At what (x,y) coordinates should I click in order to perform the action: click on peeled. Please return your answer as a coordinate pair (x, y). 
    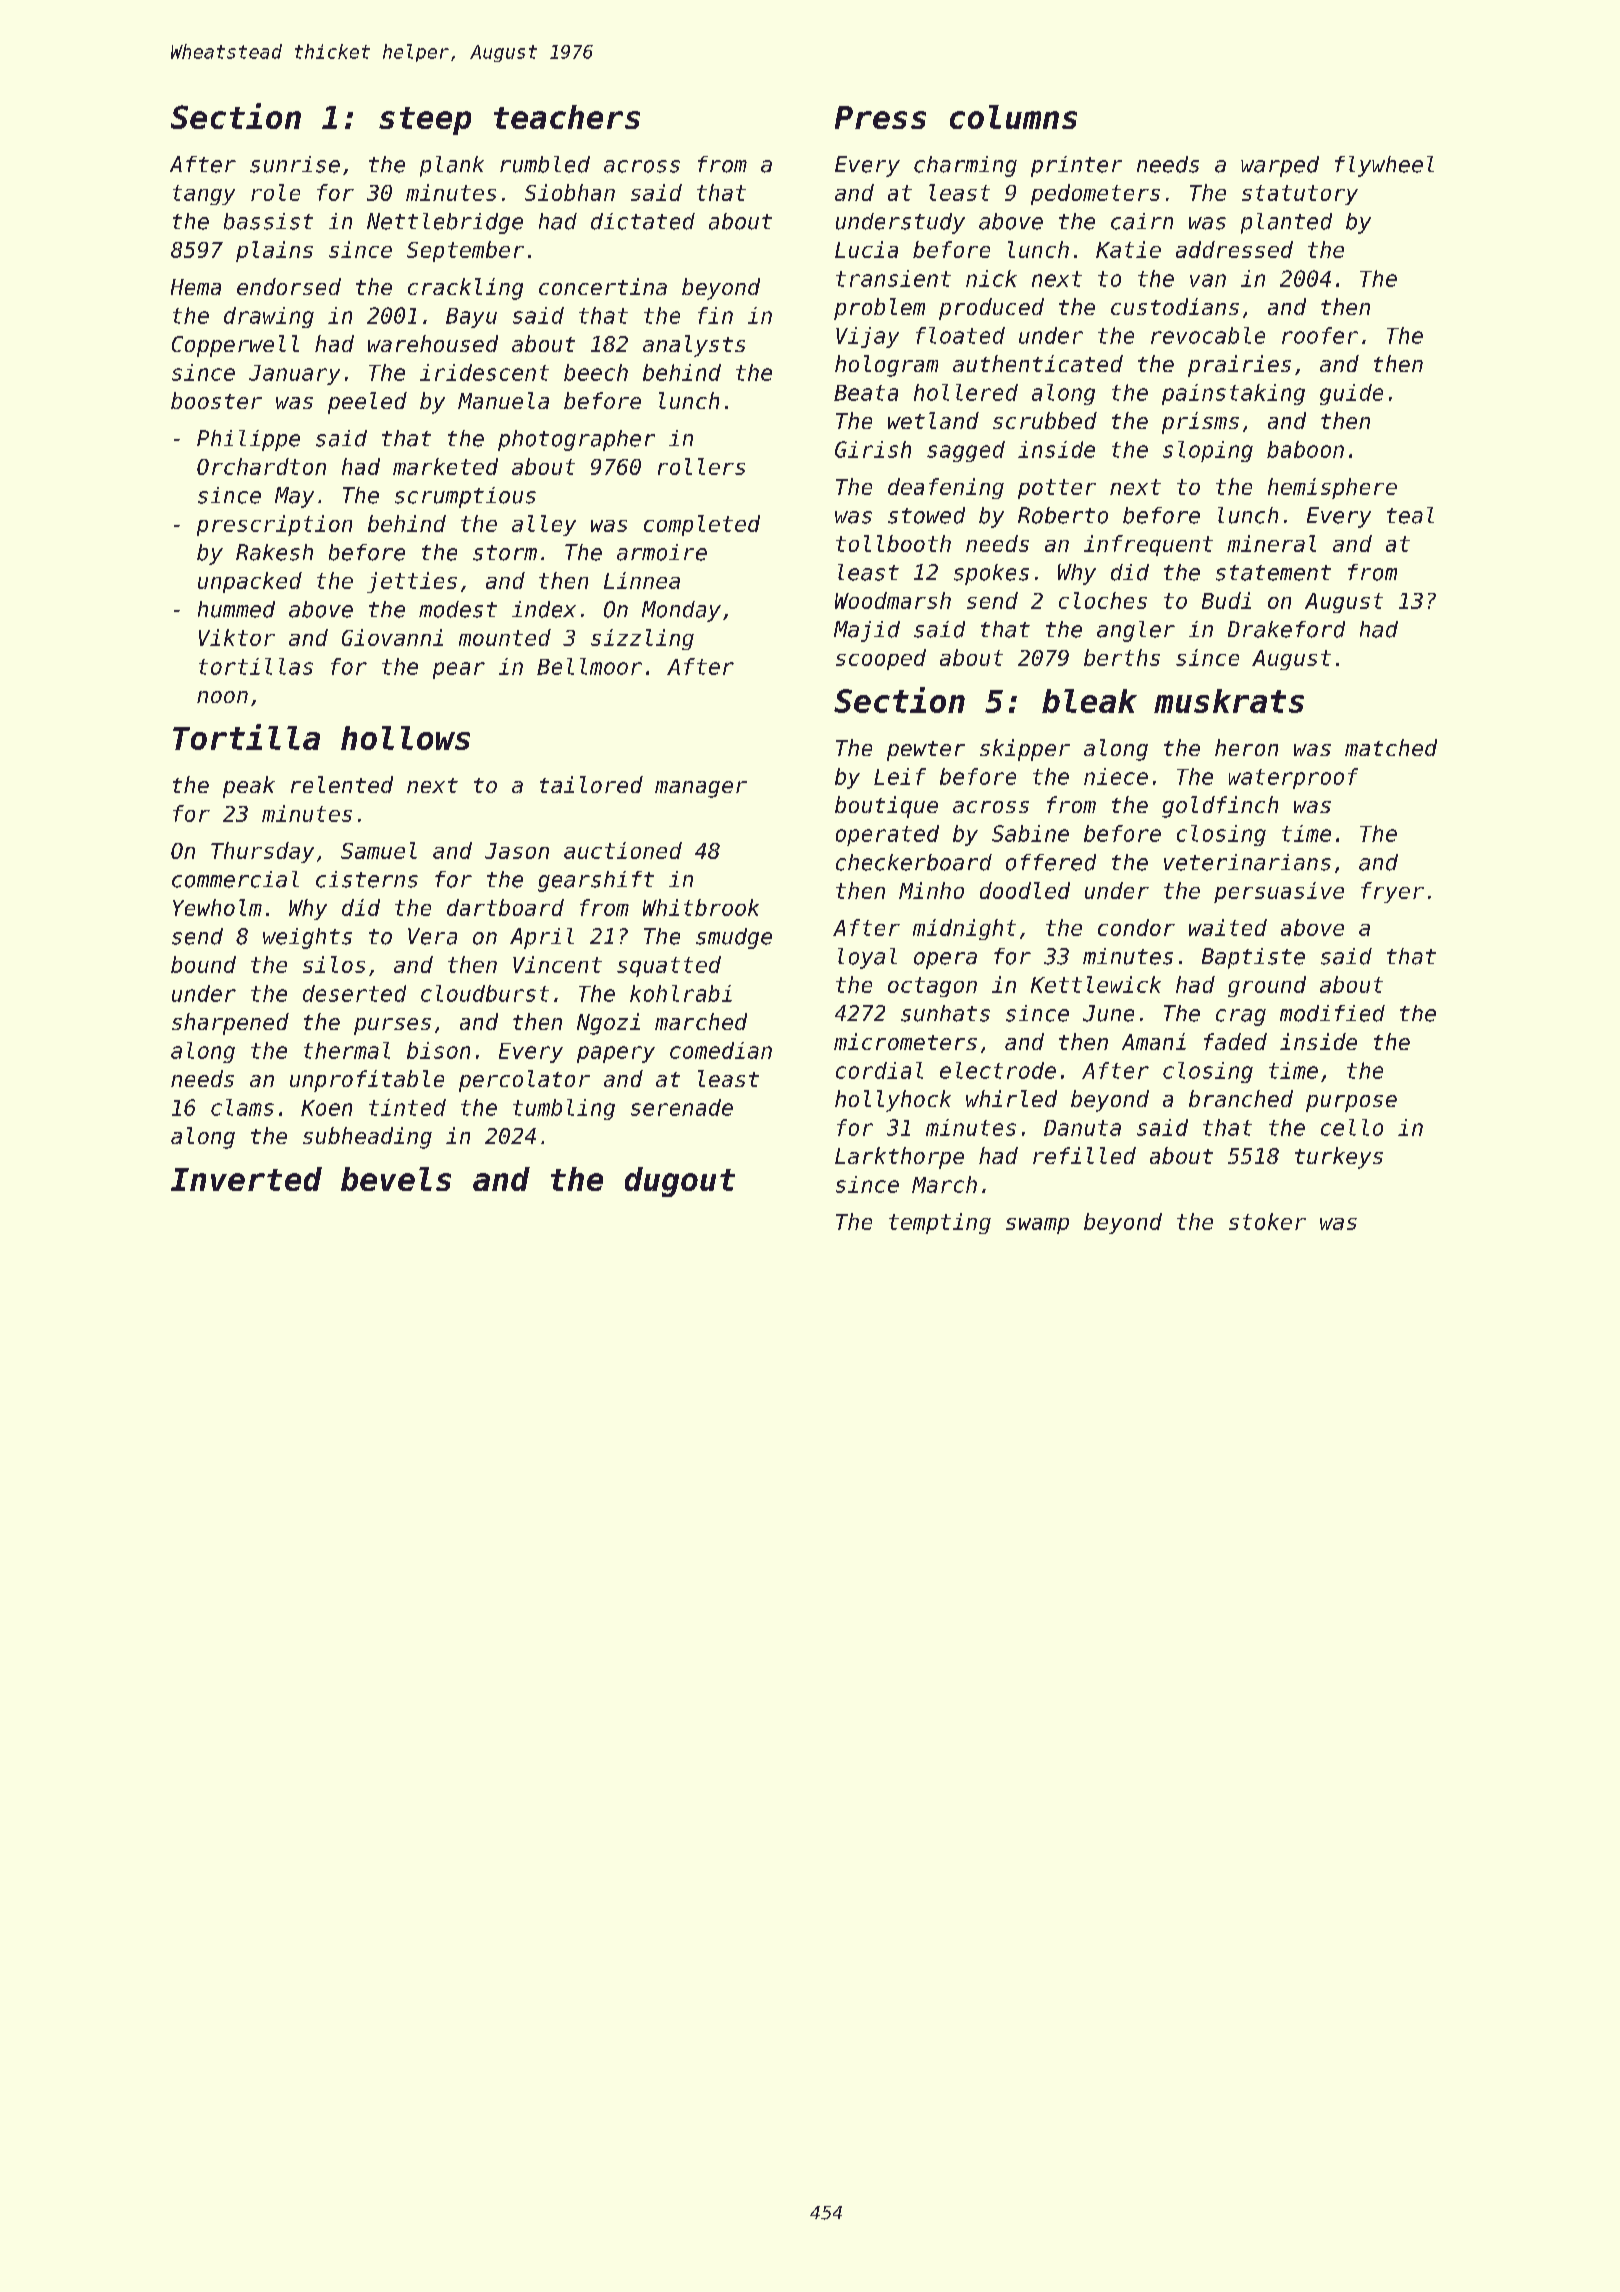
    Looking at the image, I should click on (367, 403).
